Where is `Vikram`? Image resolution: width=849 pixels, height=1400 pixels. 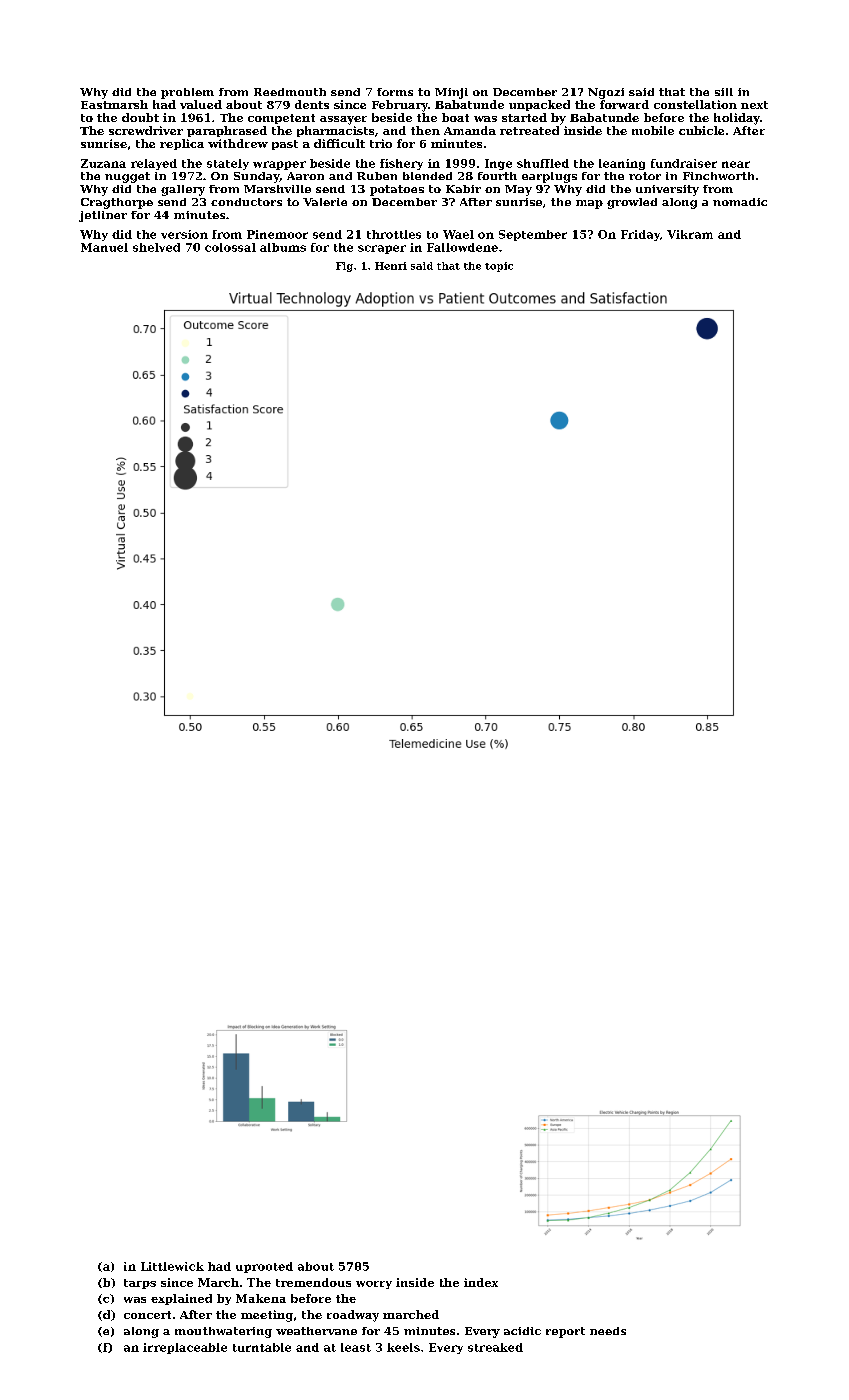
Vikram is located at coordinates (690, 234).
